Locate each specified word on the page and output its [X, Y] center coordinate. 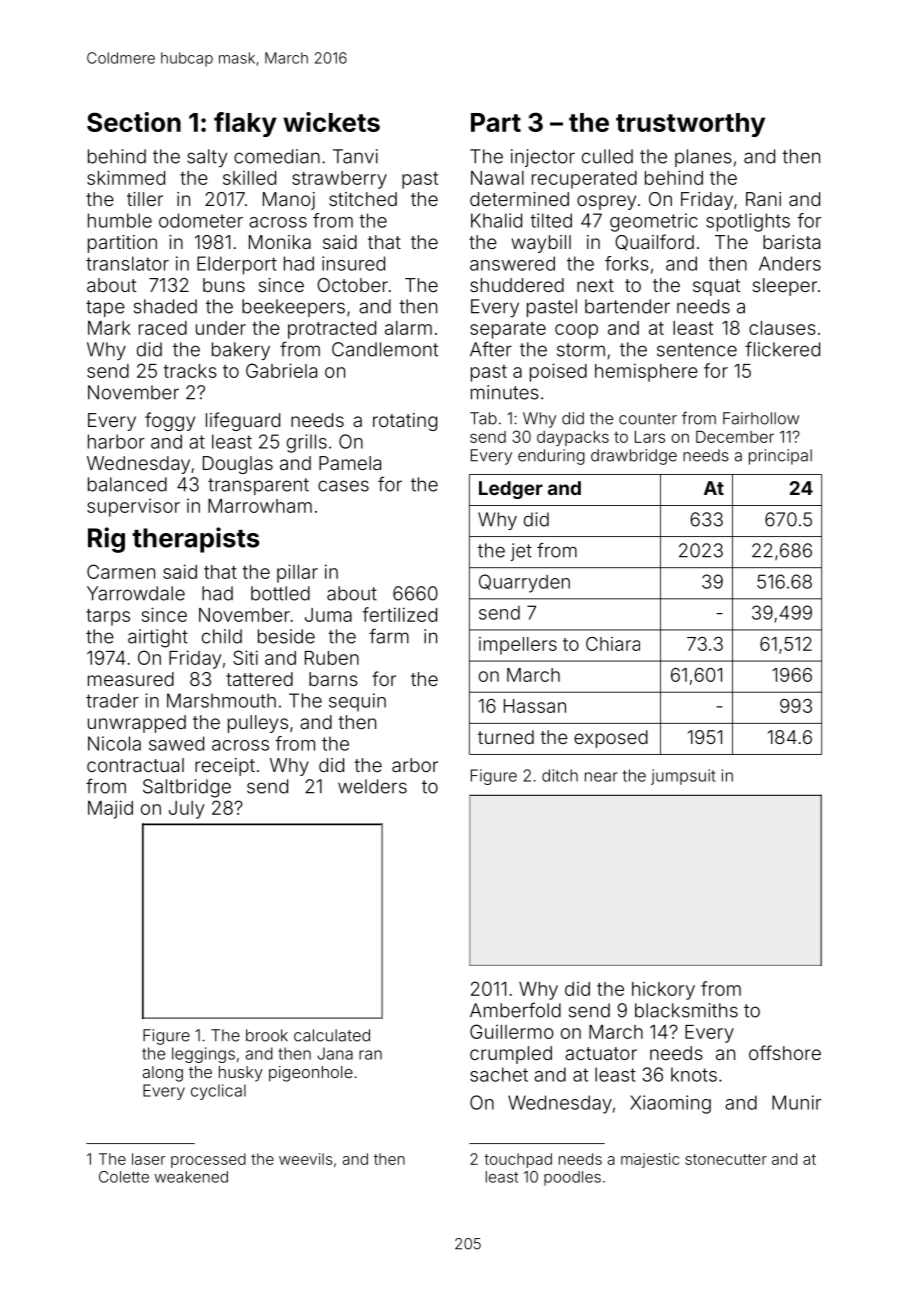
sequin [357, 702]
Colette [124, 1177]
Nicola [114, 743]
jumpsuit [683, 777]
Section [134, 122]
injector [543, 158]
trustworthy [690, 125]
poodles [572, 1178]
